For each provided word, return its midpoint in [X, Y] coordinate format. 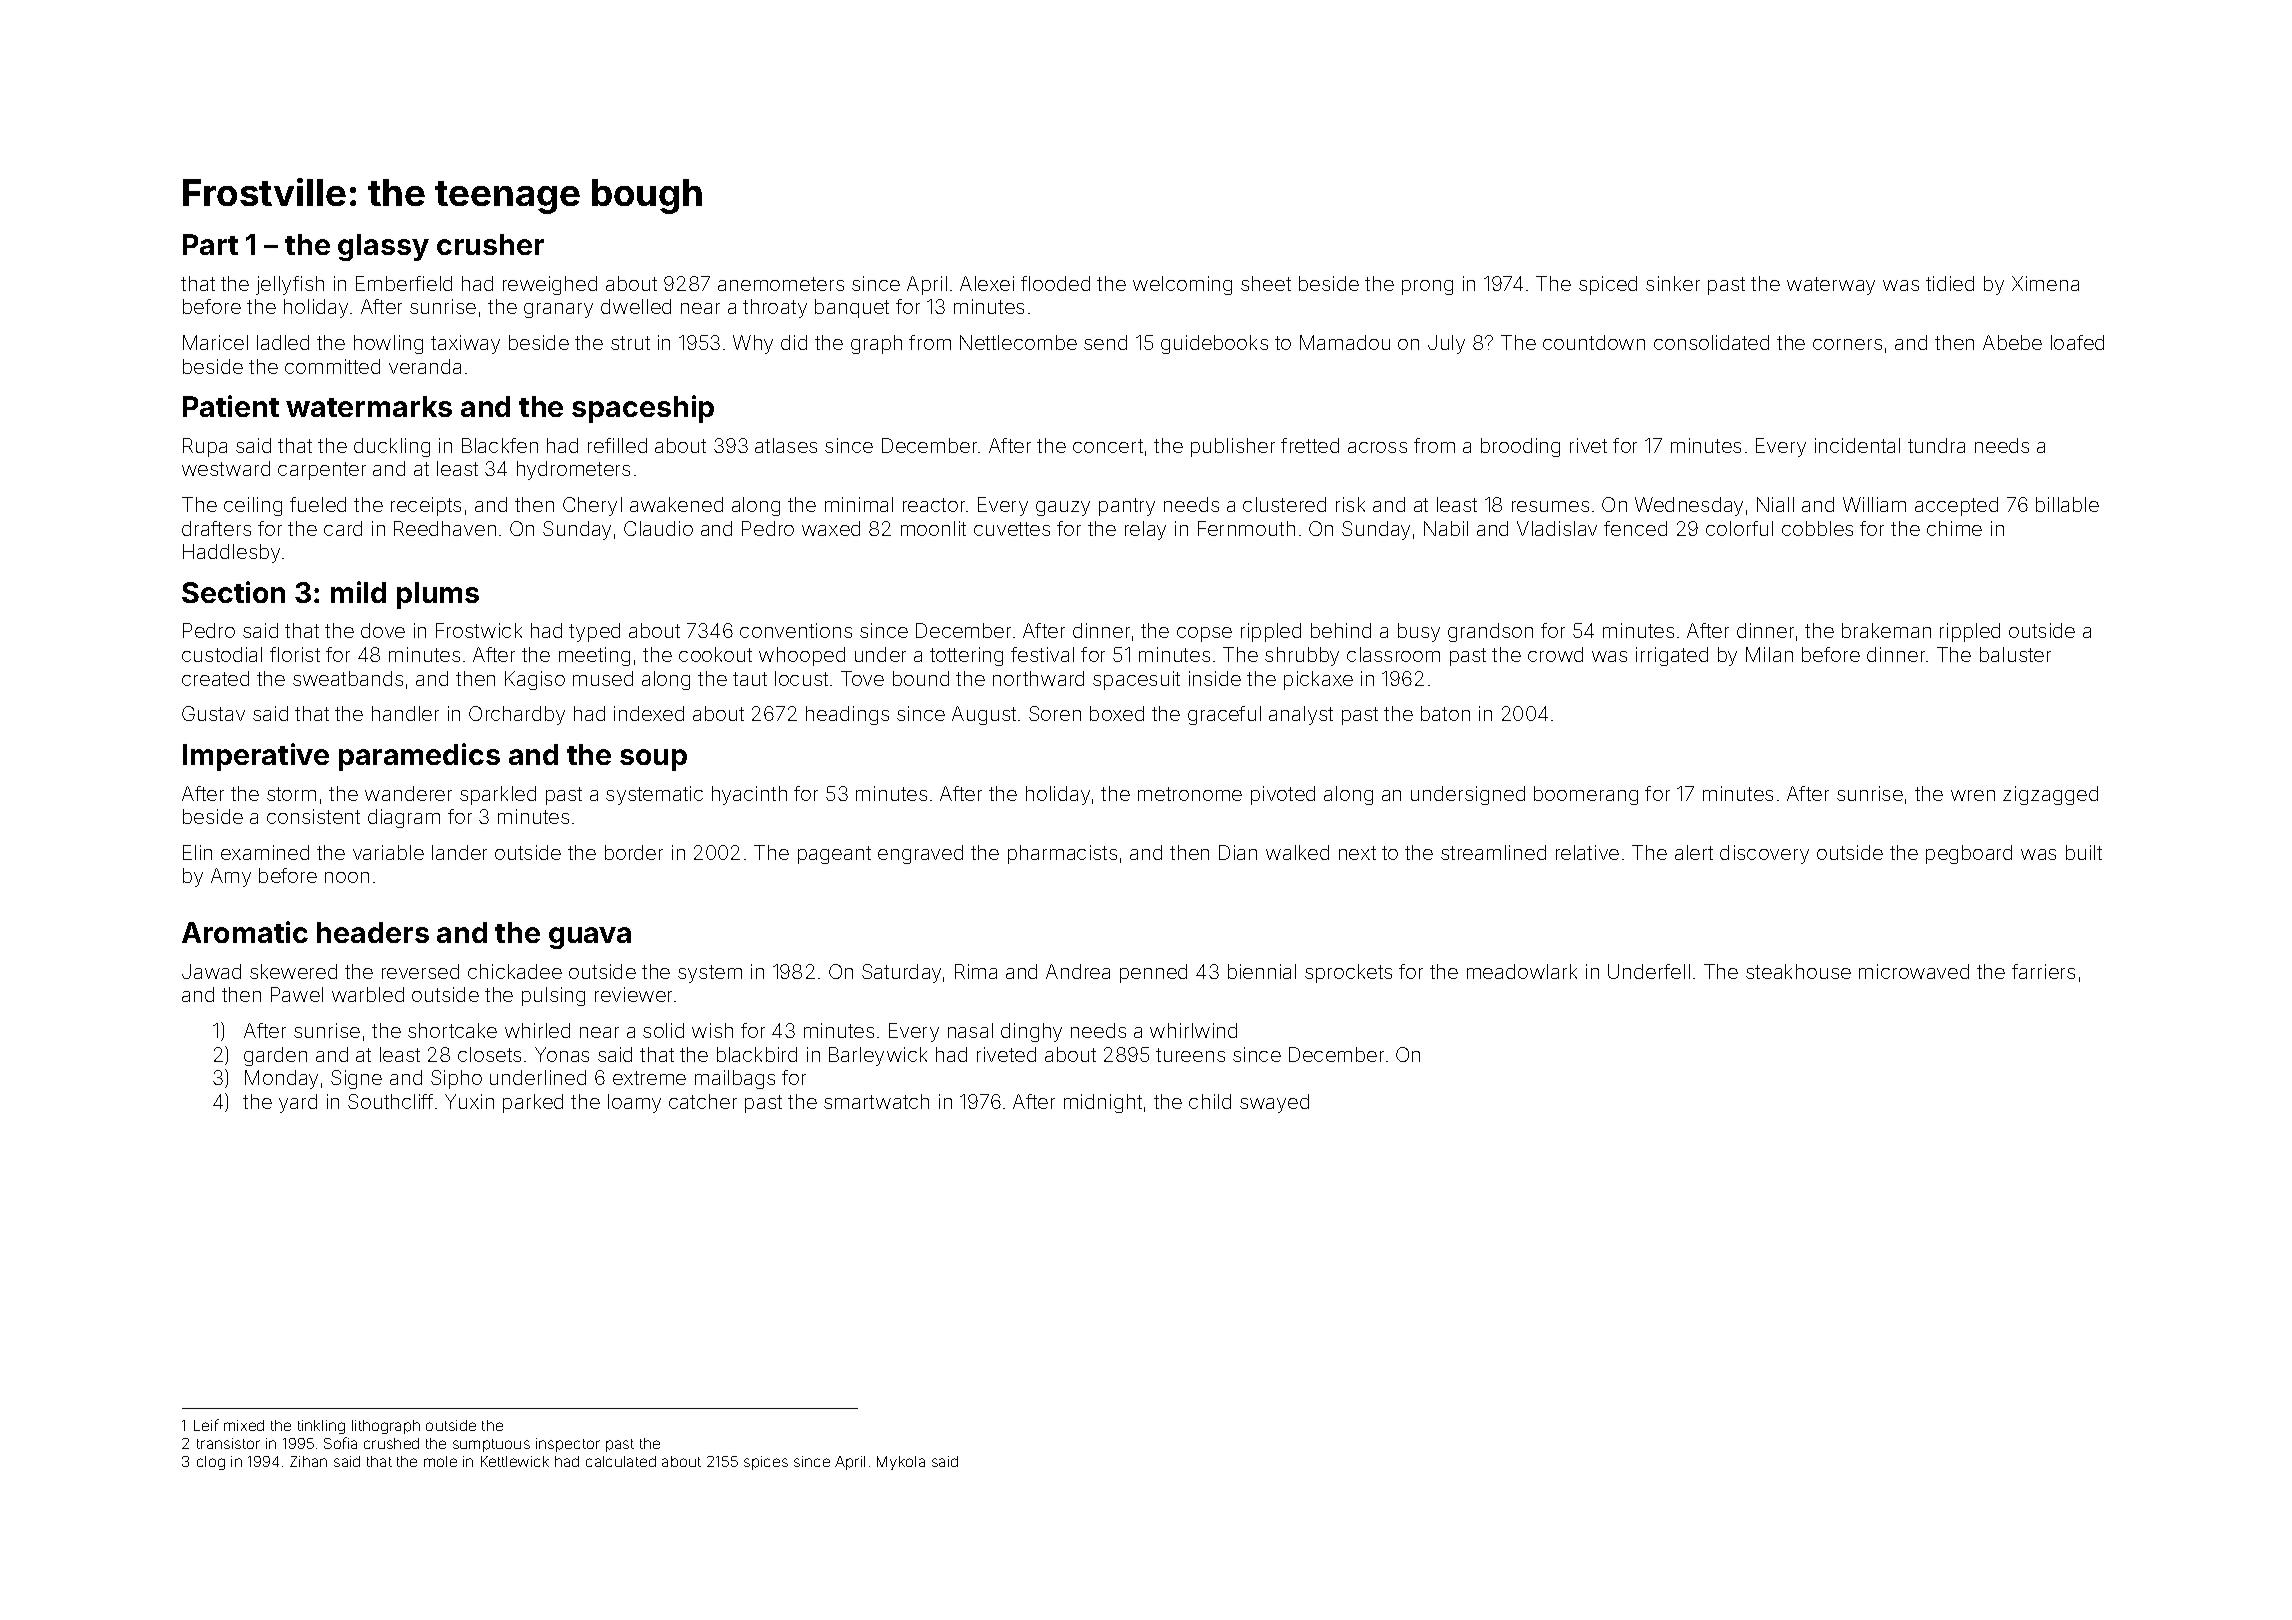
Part [210, 244]
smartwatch [876, 1101]
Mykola [901, 1463]
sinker [1673, 283]
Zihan [308, 1461]
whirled [537, 1030]
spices [766, 1463]
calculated [621, 1461]
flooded [1055, 283]
